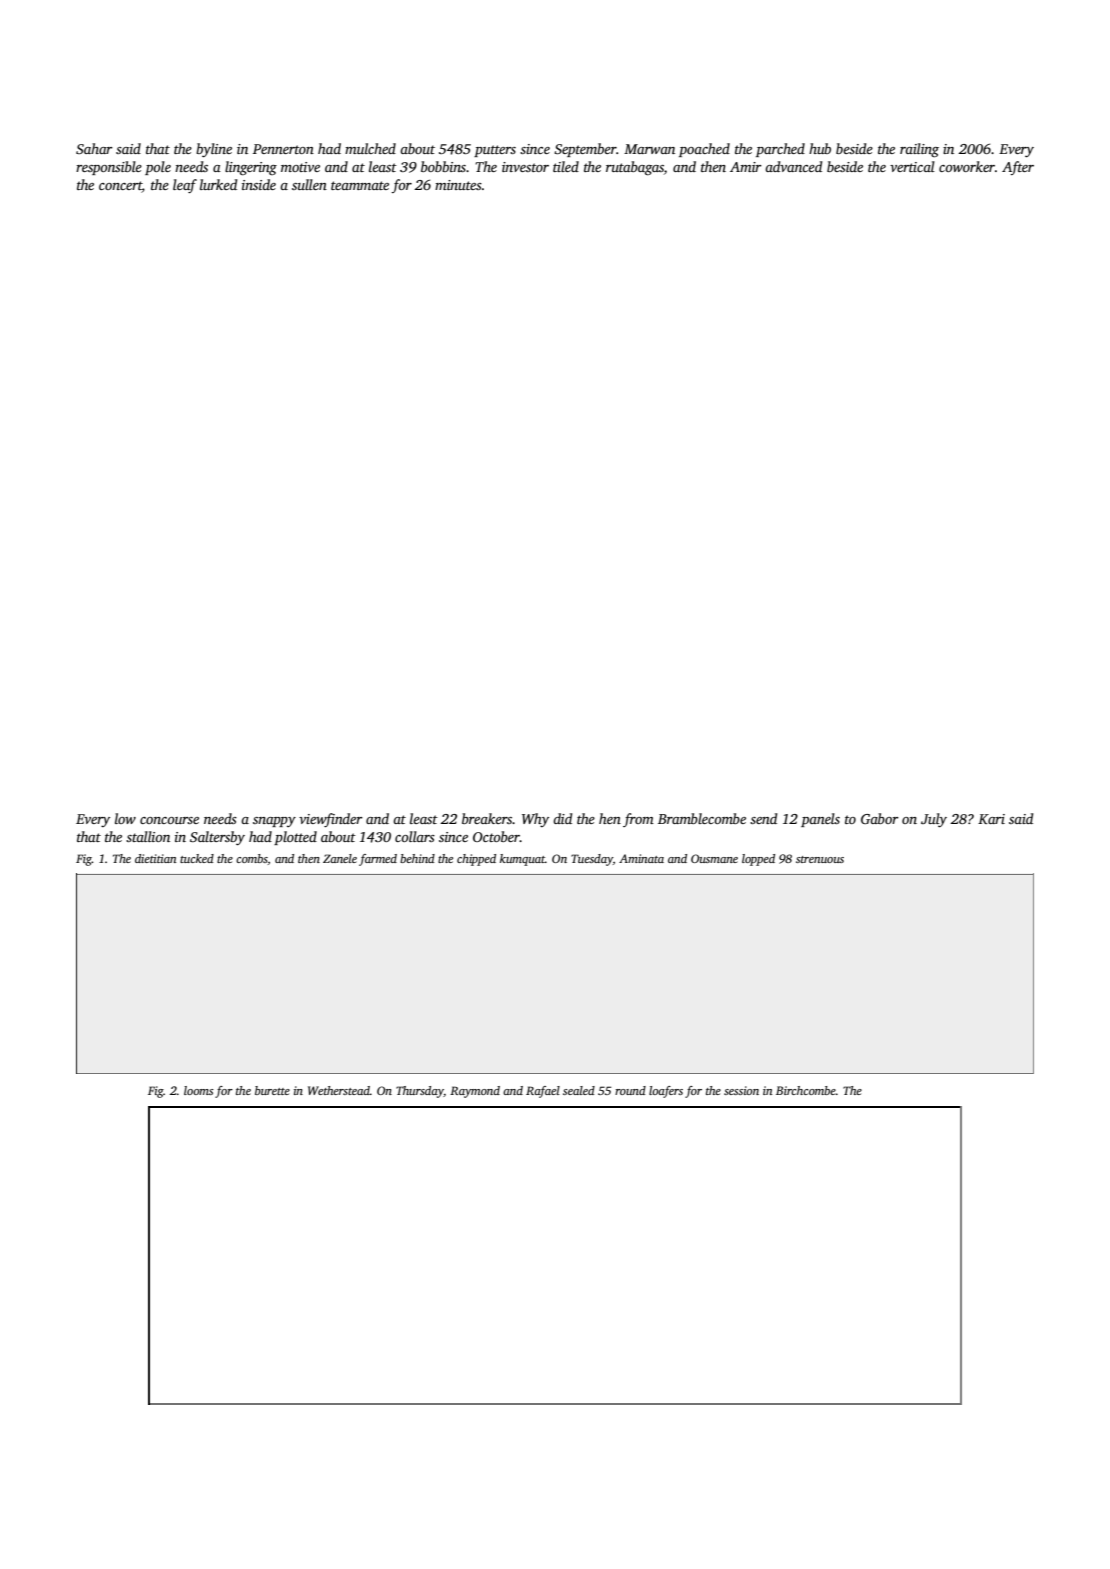 Image resolution: width=1110 pixels, height=1569 pixels. I want to click on Birchcombe, so click(806, 1090).
